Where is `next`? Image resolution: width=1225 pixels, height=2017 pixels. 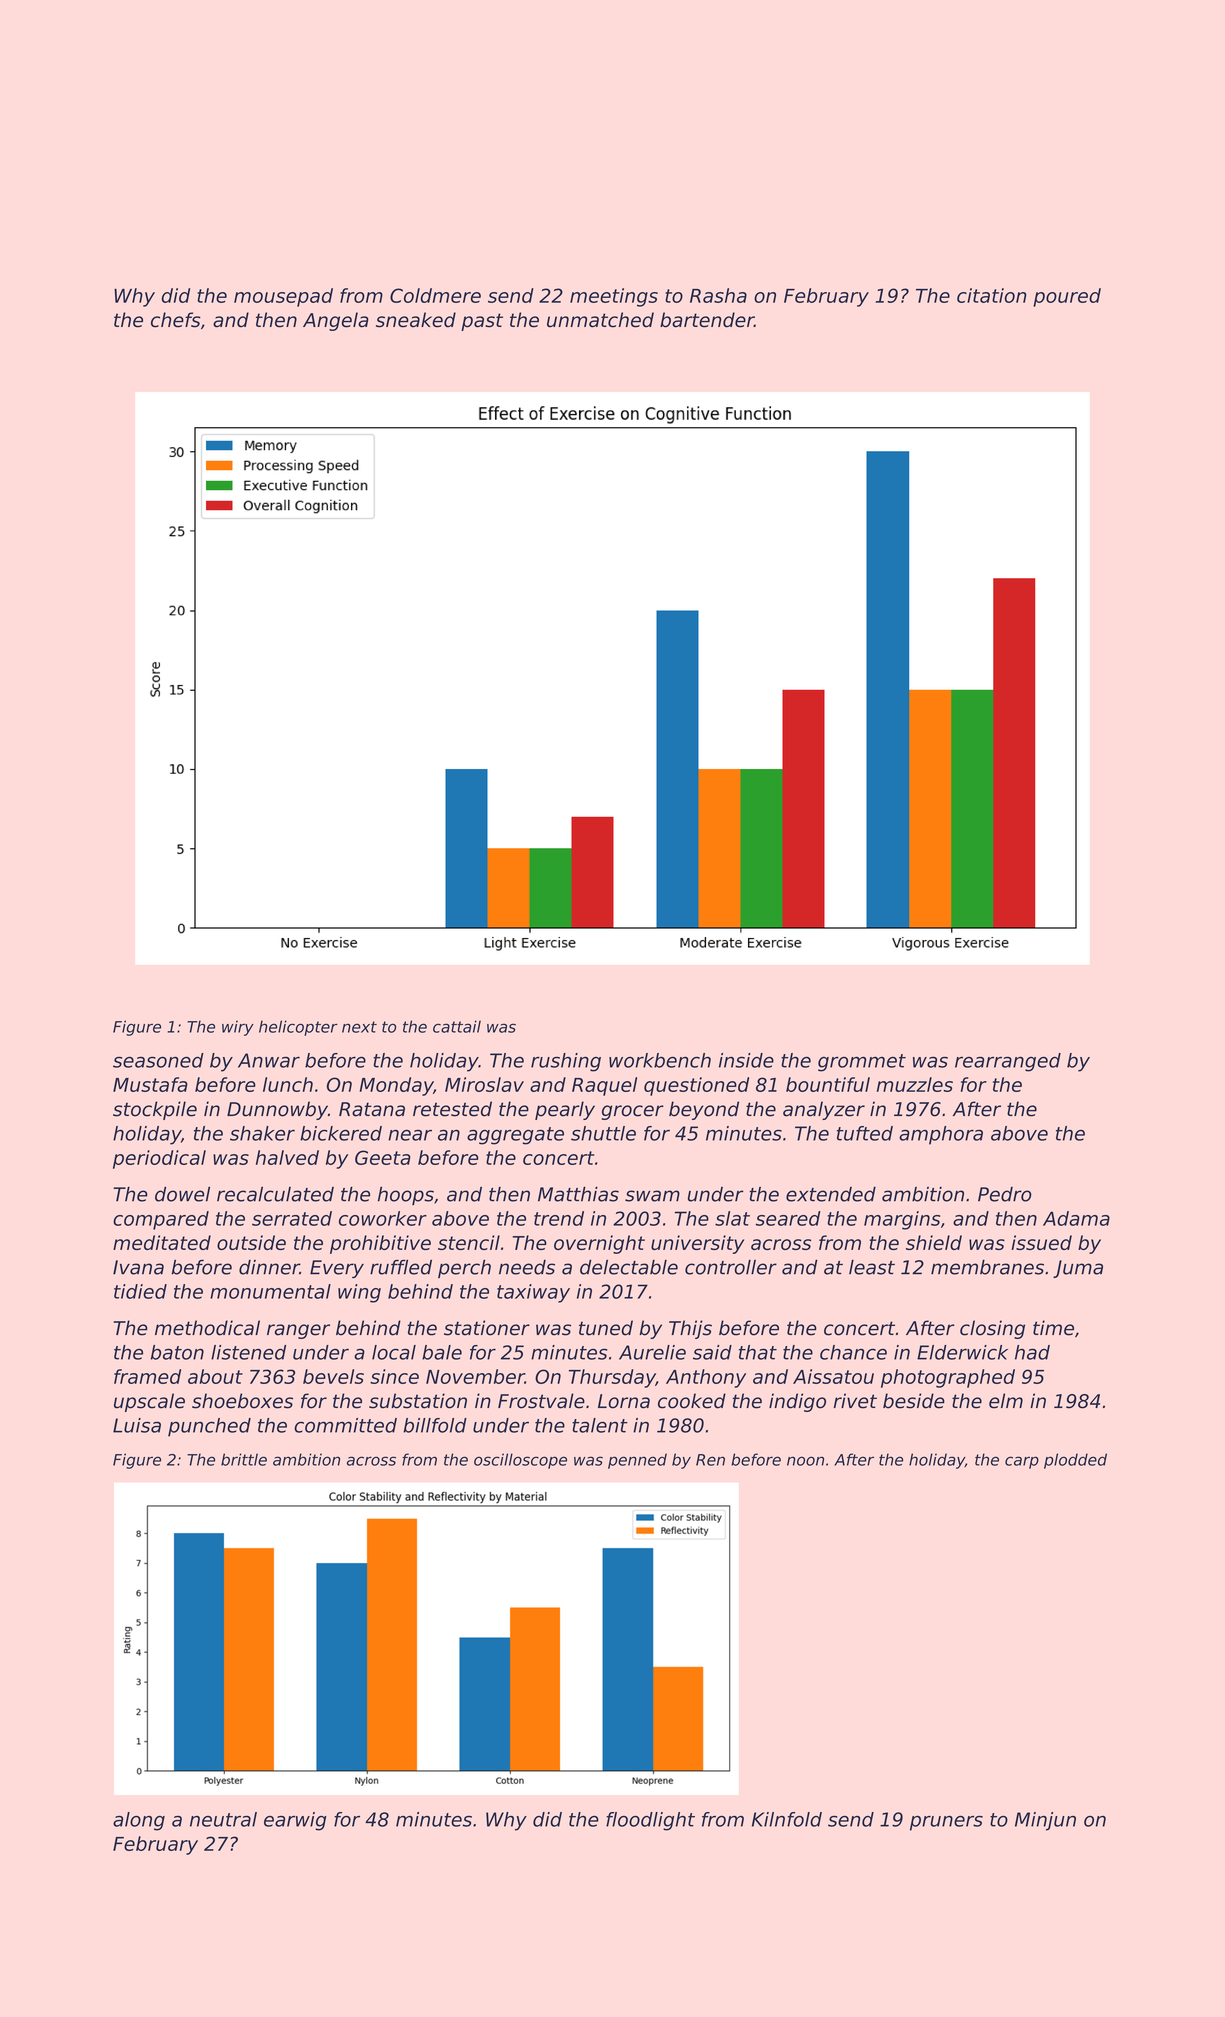 next is located at coordinates (359, 1027).
